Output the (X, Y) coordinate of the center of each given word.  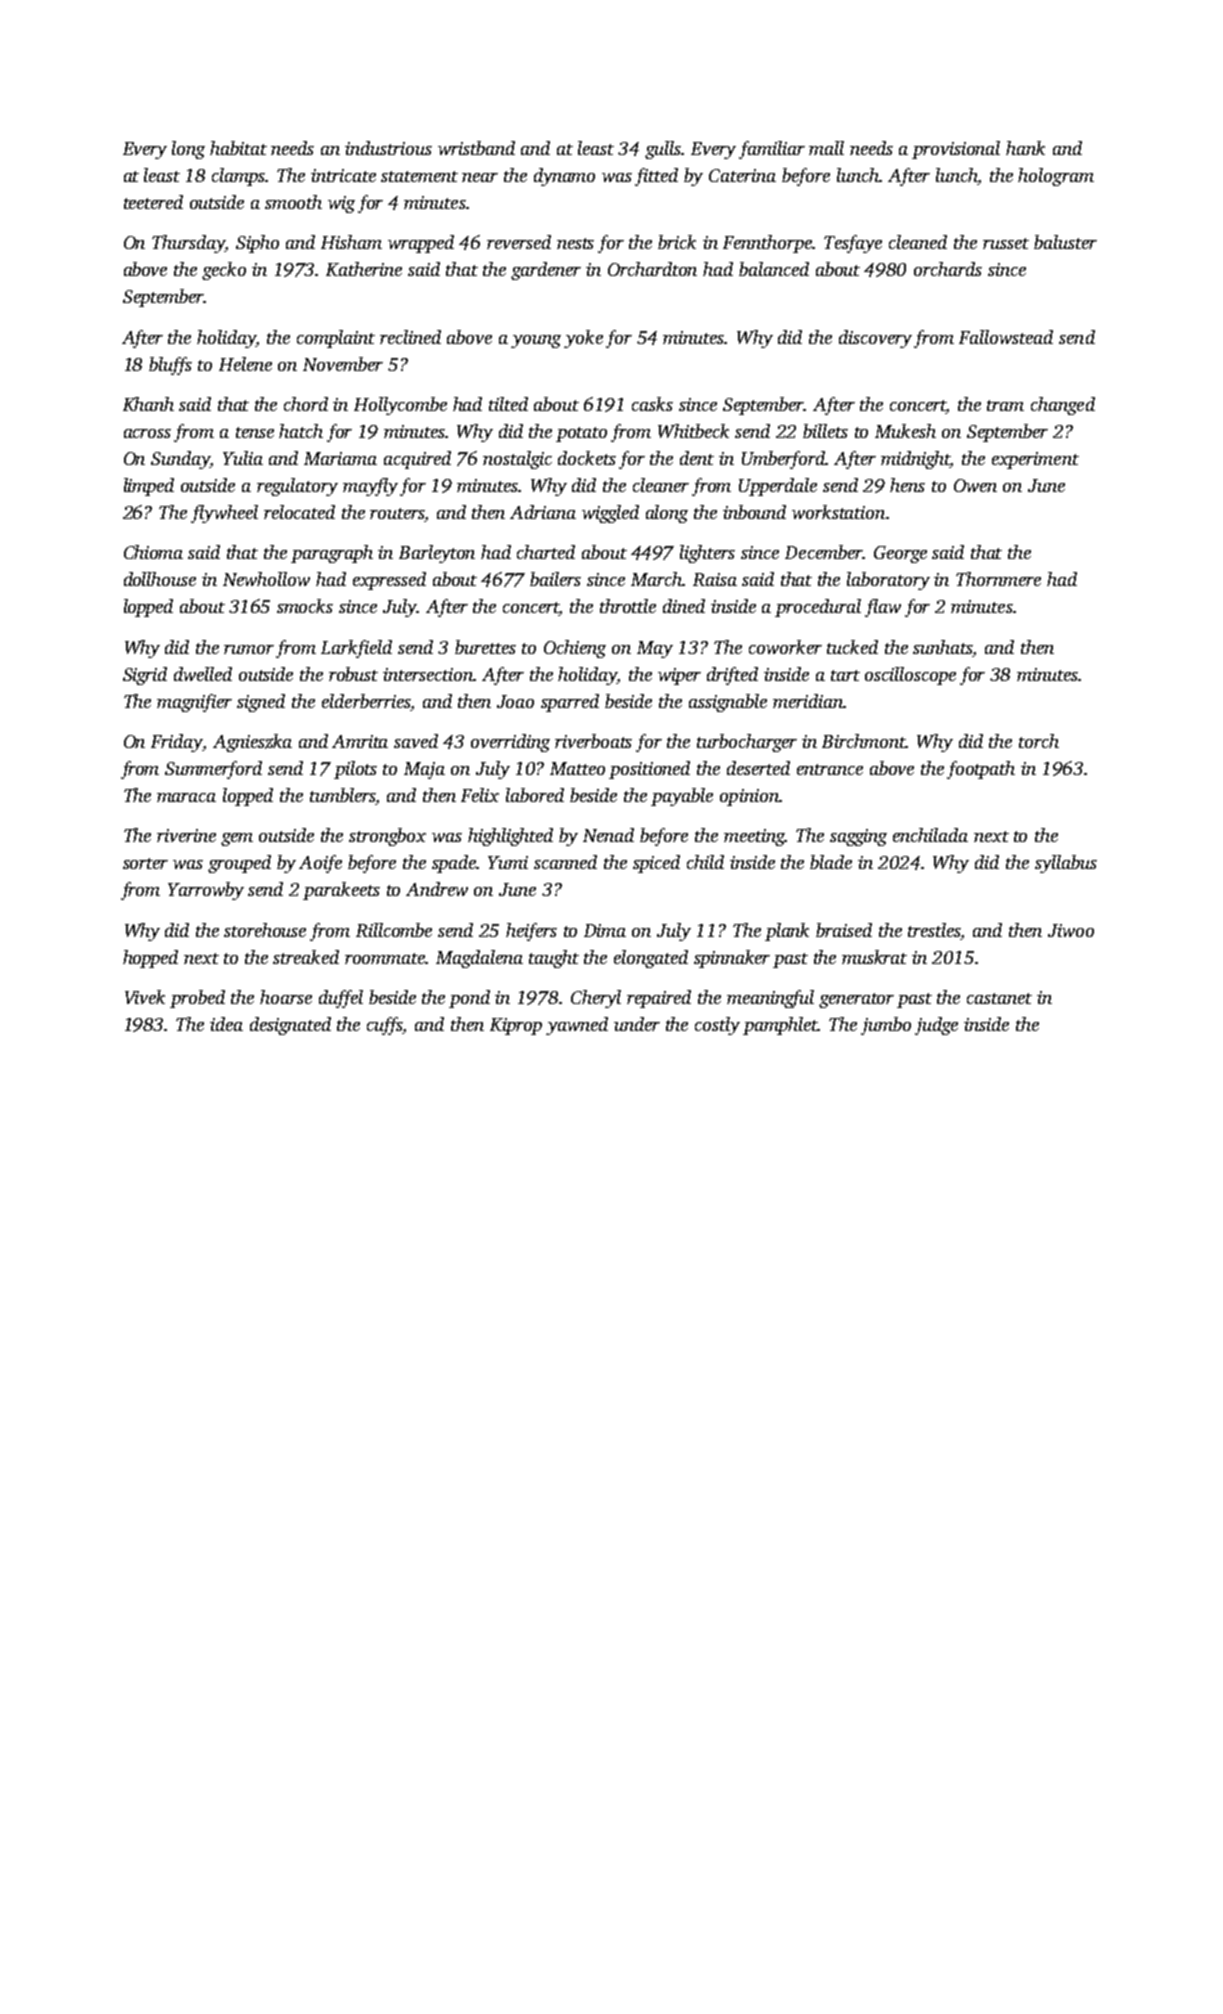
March (657, 579)
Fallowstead (1006, 337)
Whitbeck (693, 431)
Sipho (257, 244)
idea (226, 1024)
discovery (875, 339)
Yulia (243, 458)
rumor (249, 649)
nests (575, 243)
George (900, 554)
